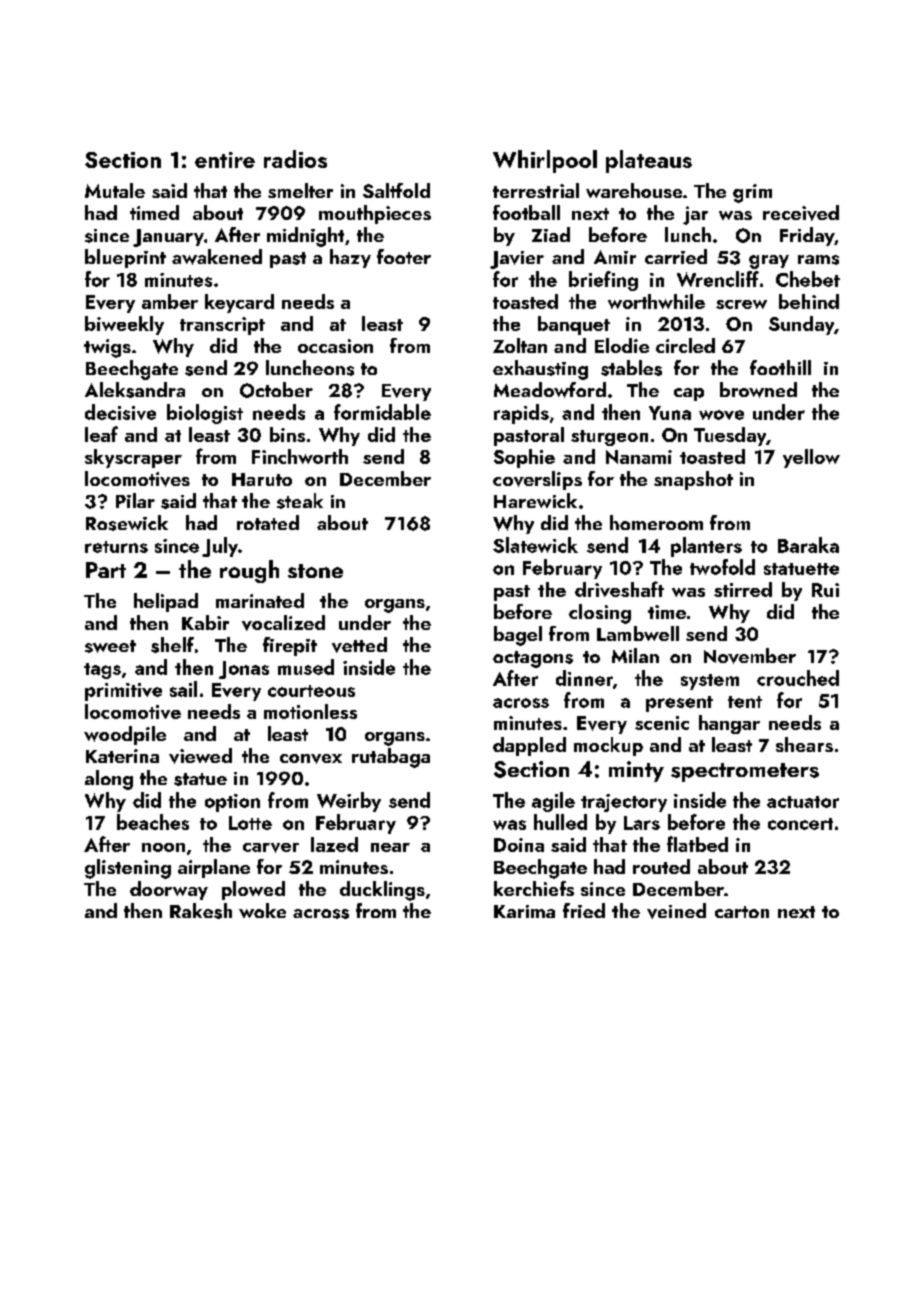 Image resolution: width=924 pixels, height=1311 pixels. What do you see at coordinates (825, 590) in the document?
I see `Rui` at bounding box center [825, 590].
